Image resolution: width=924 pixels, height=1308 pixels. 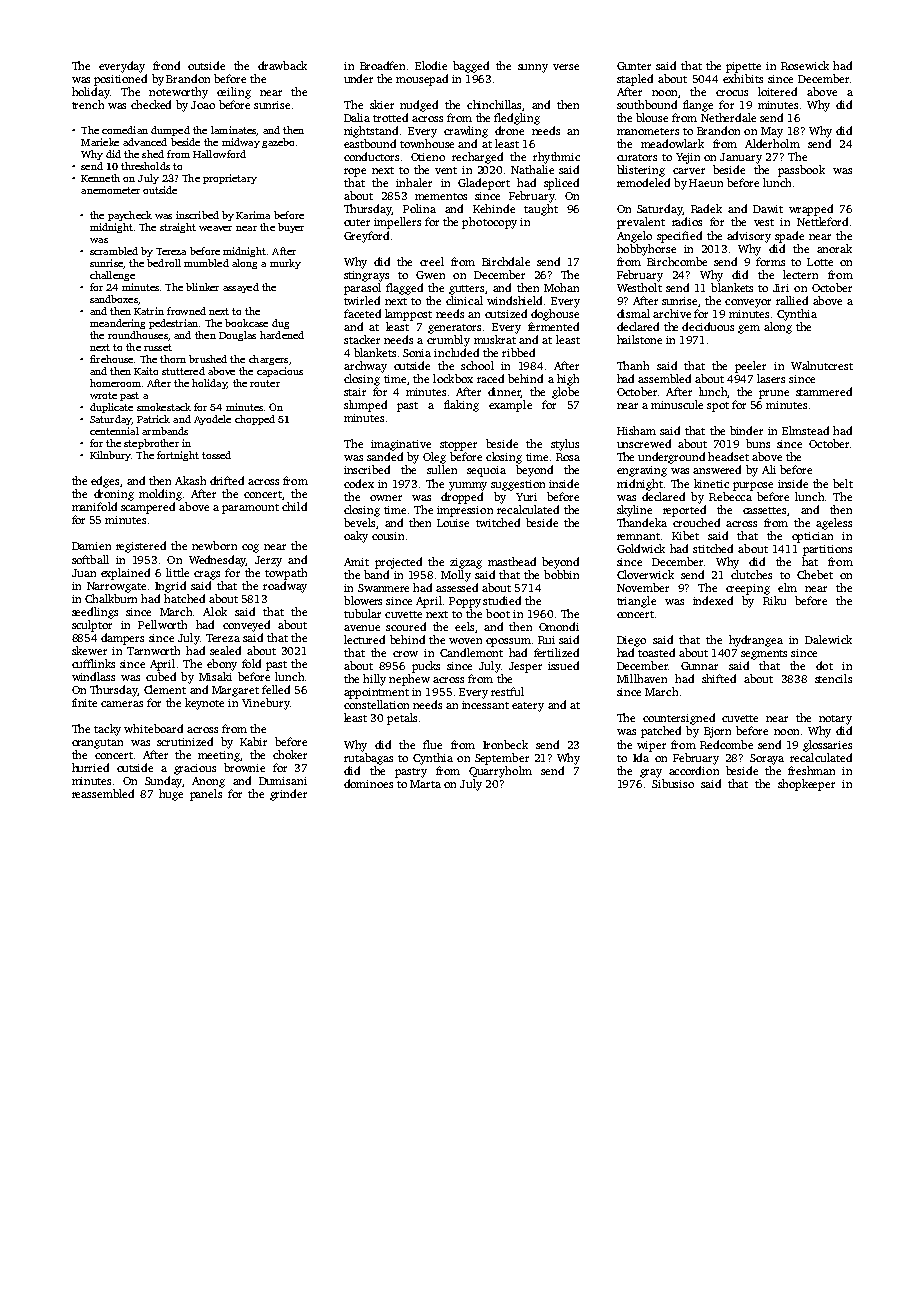 I want to click on positioned, so click(x=120, y=80).
